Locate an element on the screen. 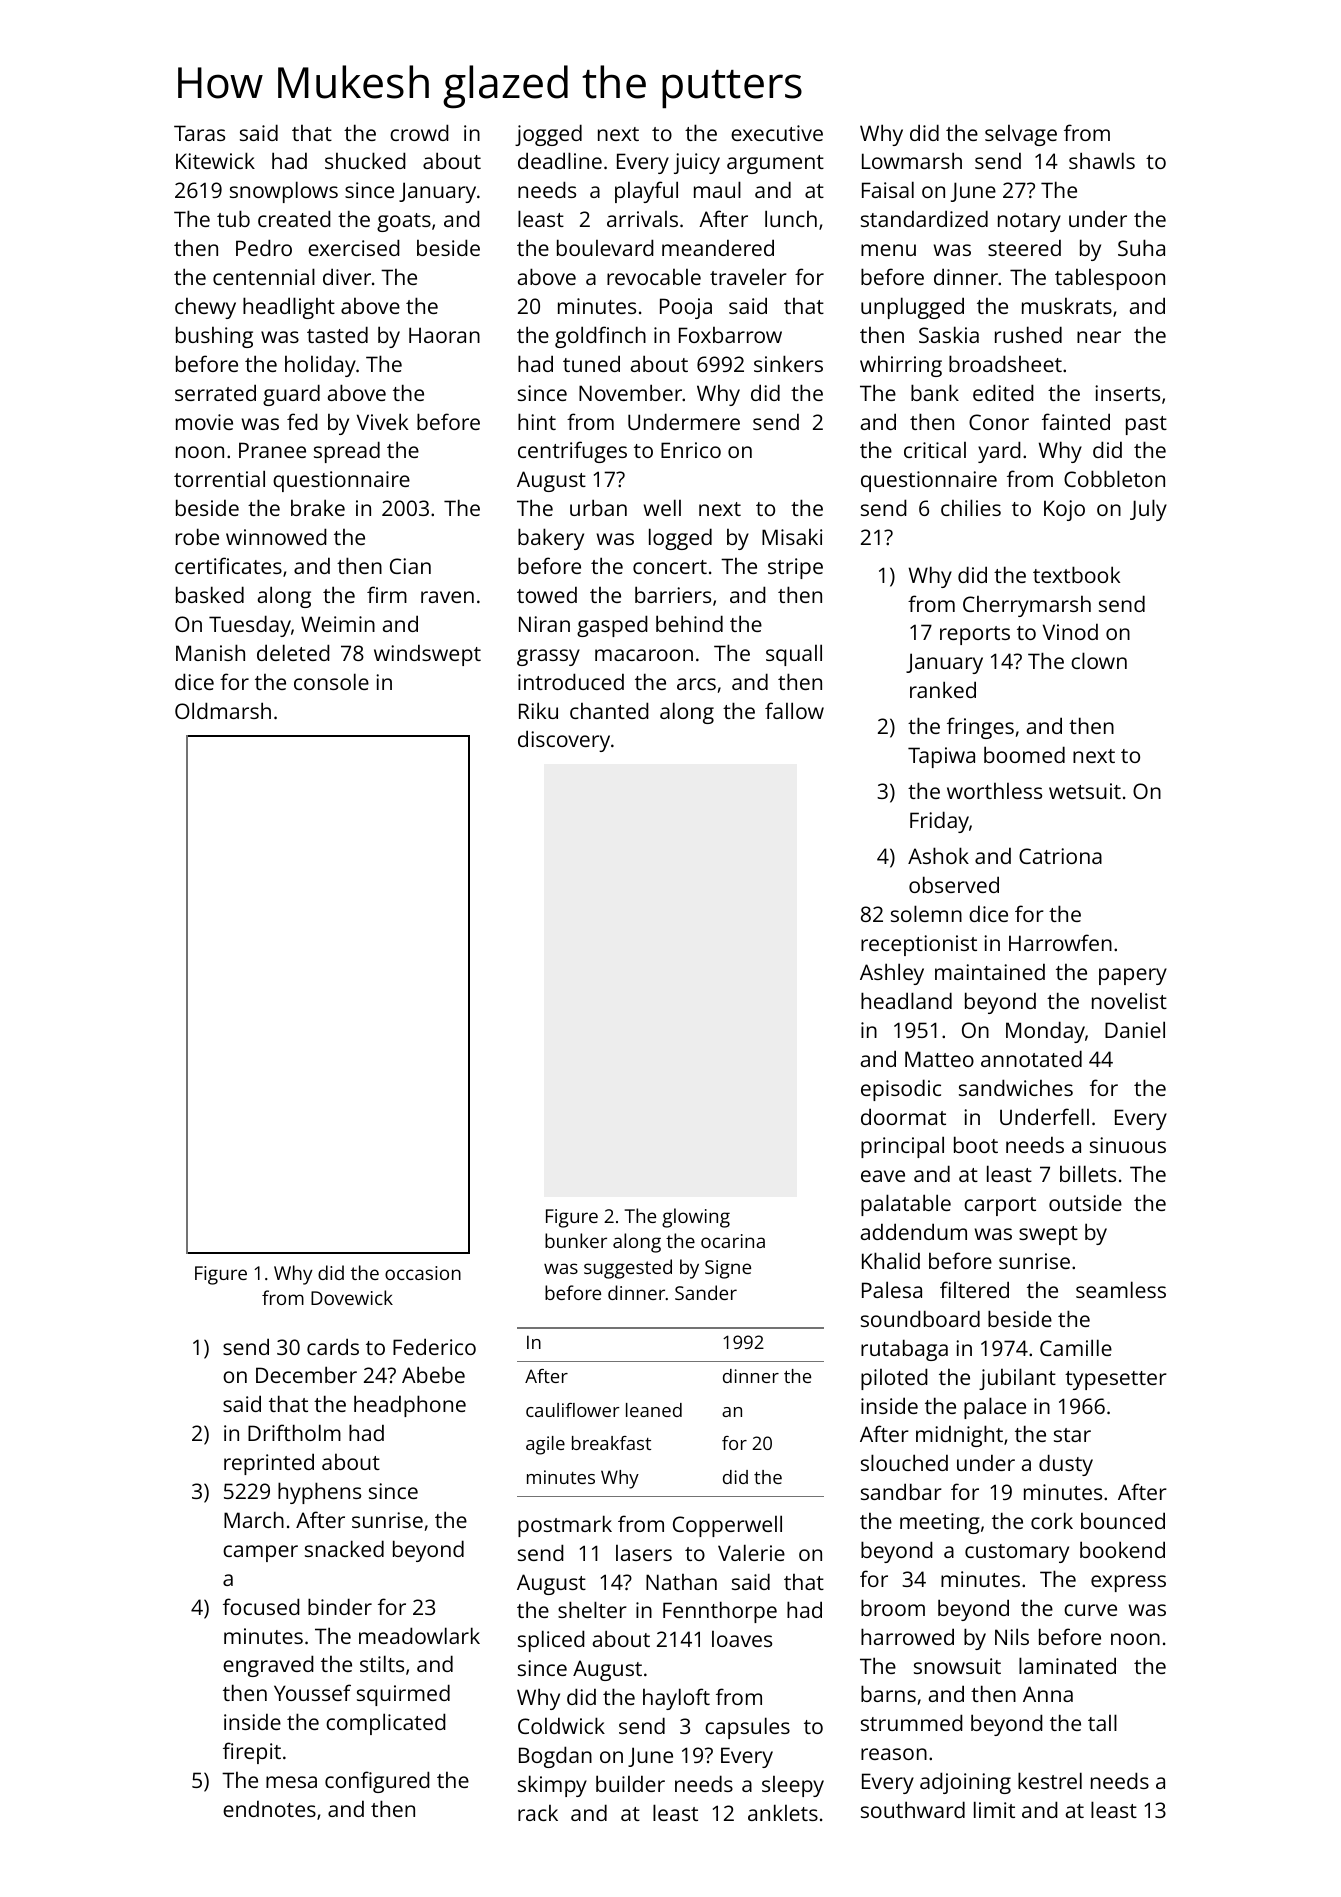 This screenshot has height=1897, width=1341. chilies is located at coordinates (971, 507).
